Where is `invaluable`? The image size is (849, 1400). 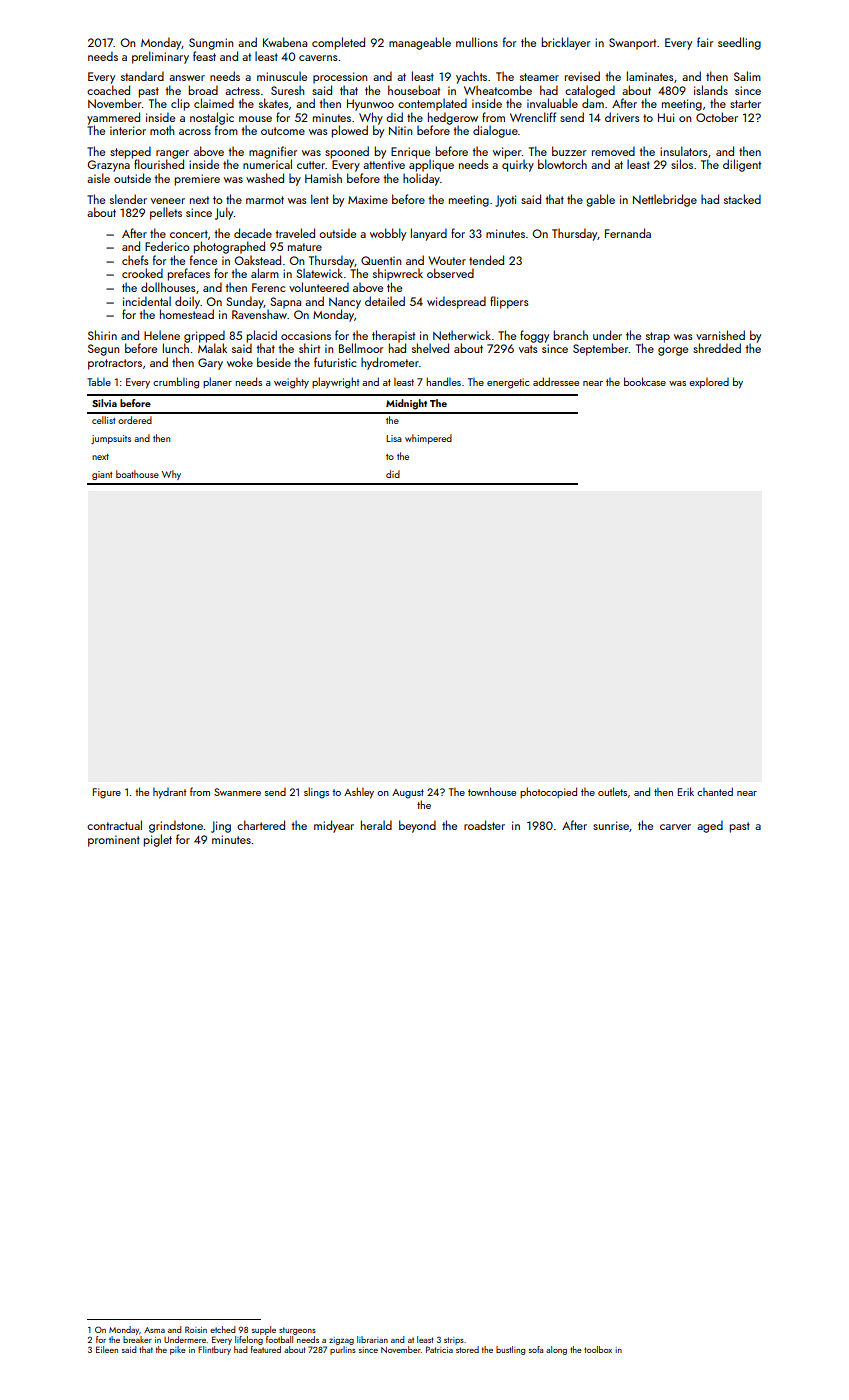
invaluable is located at coordinates (552, 103).
